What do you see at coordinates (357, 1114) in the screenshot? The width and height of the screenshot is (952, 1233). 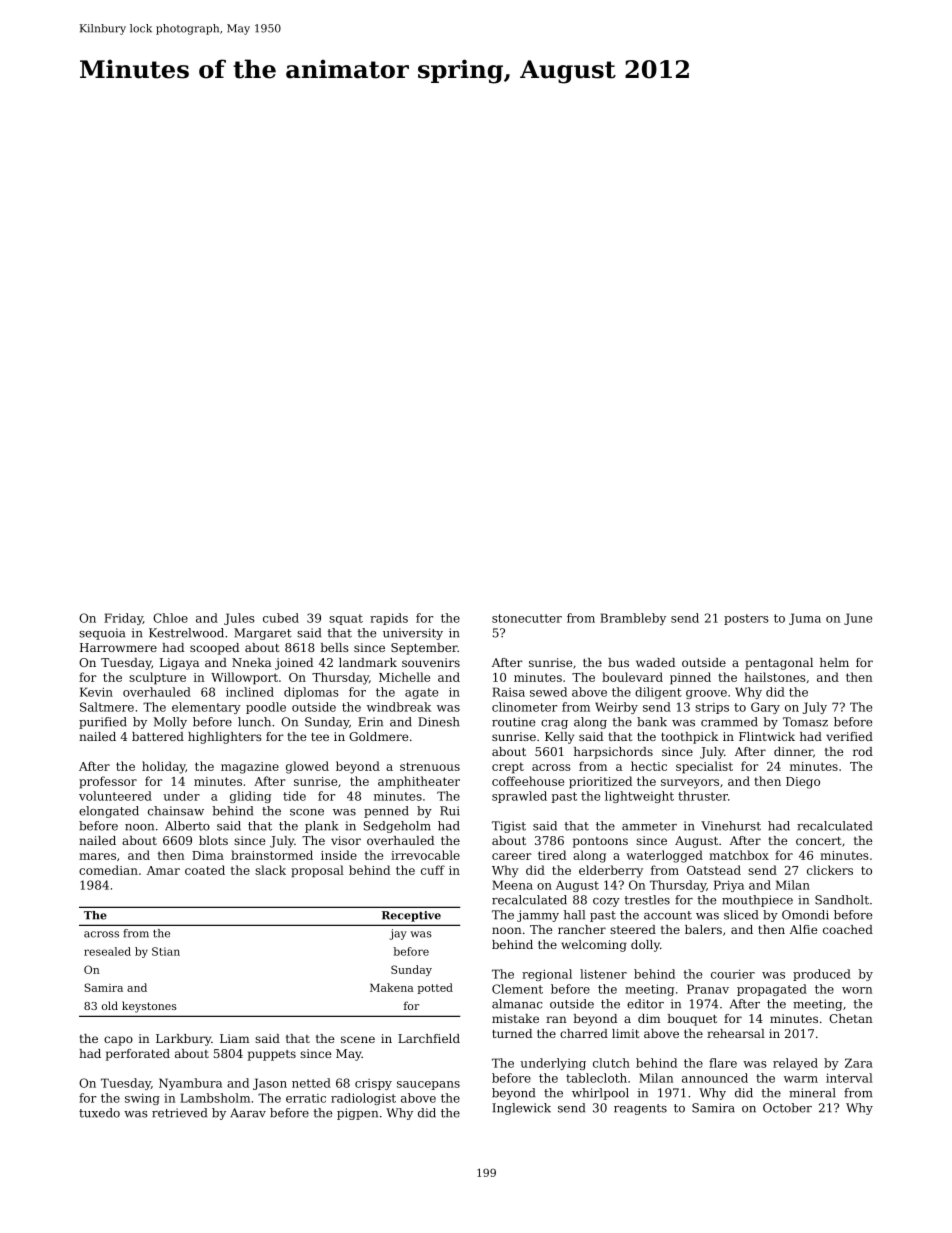 I see `pigpen` at bounding box center [357, 1114].
